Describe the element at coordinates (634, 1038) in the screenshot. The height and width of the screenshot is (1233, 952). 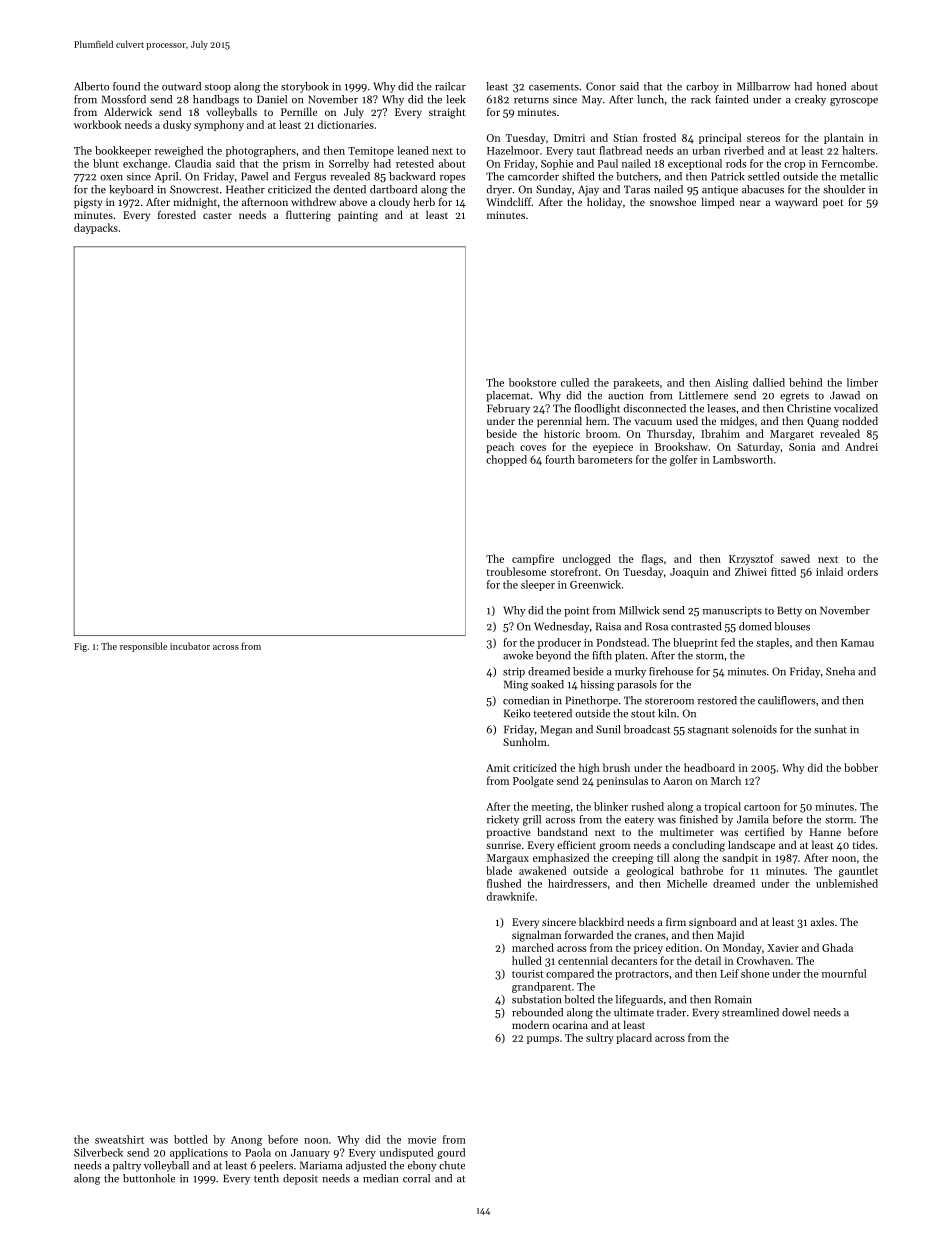
I see `placard` at that location.
